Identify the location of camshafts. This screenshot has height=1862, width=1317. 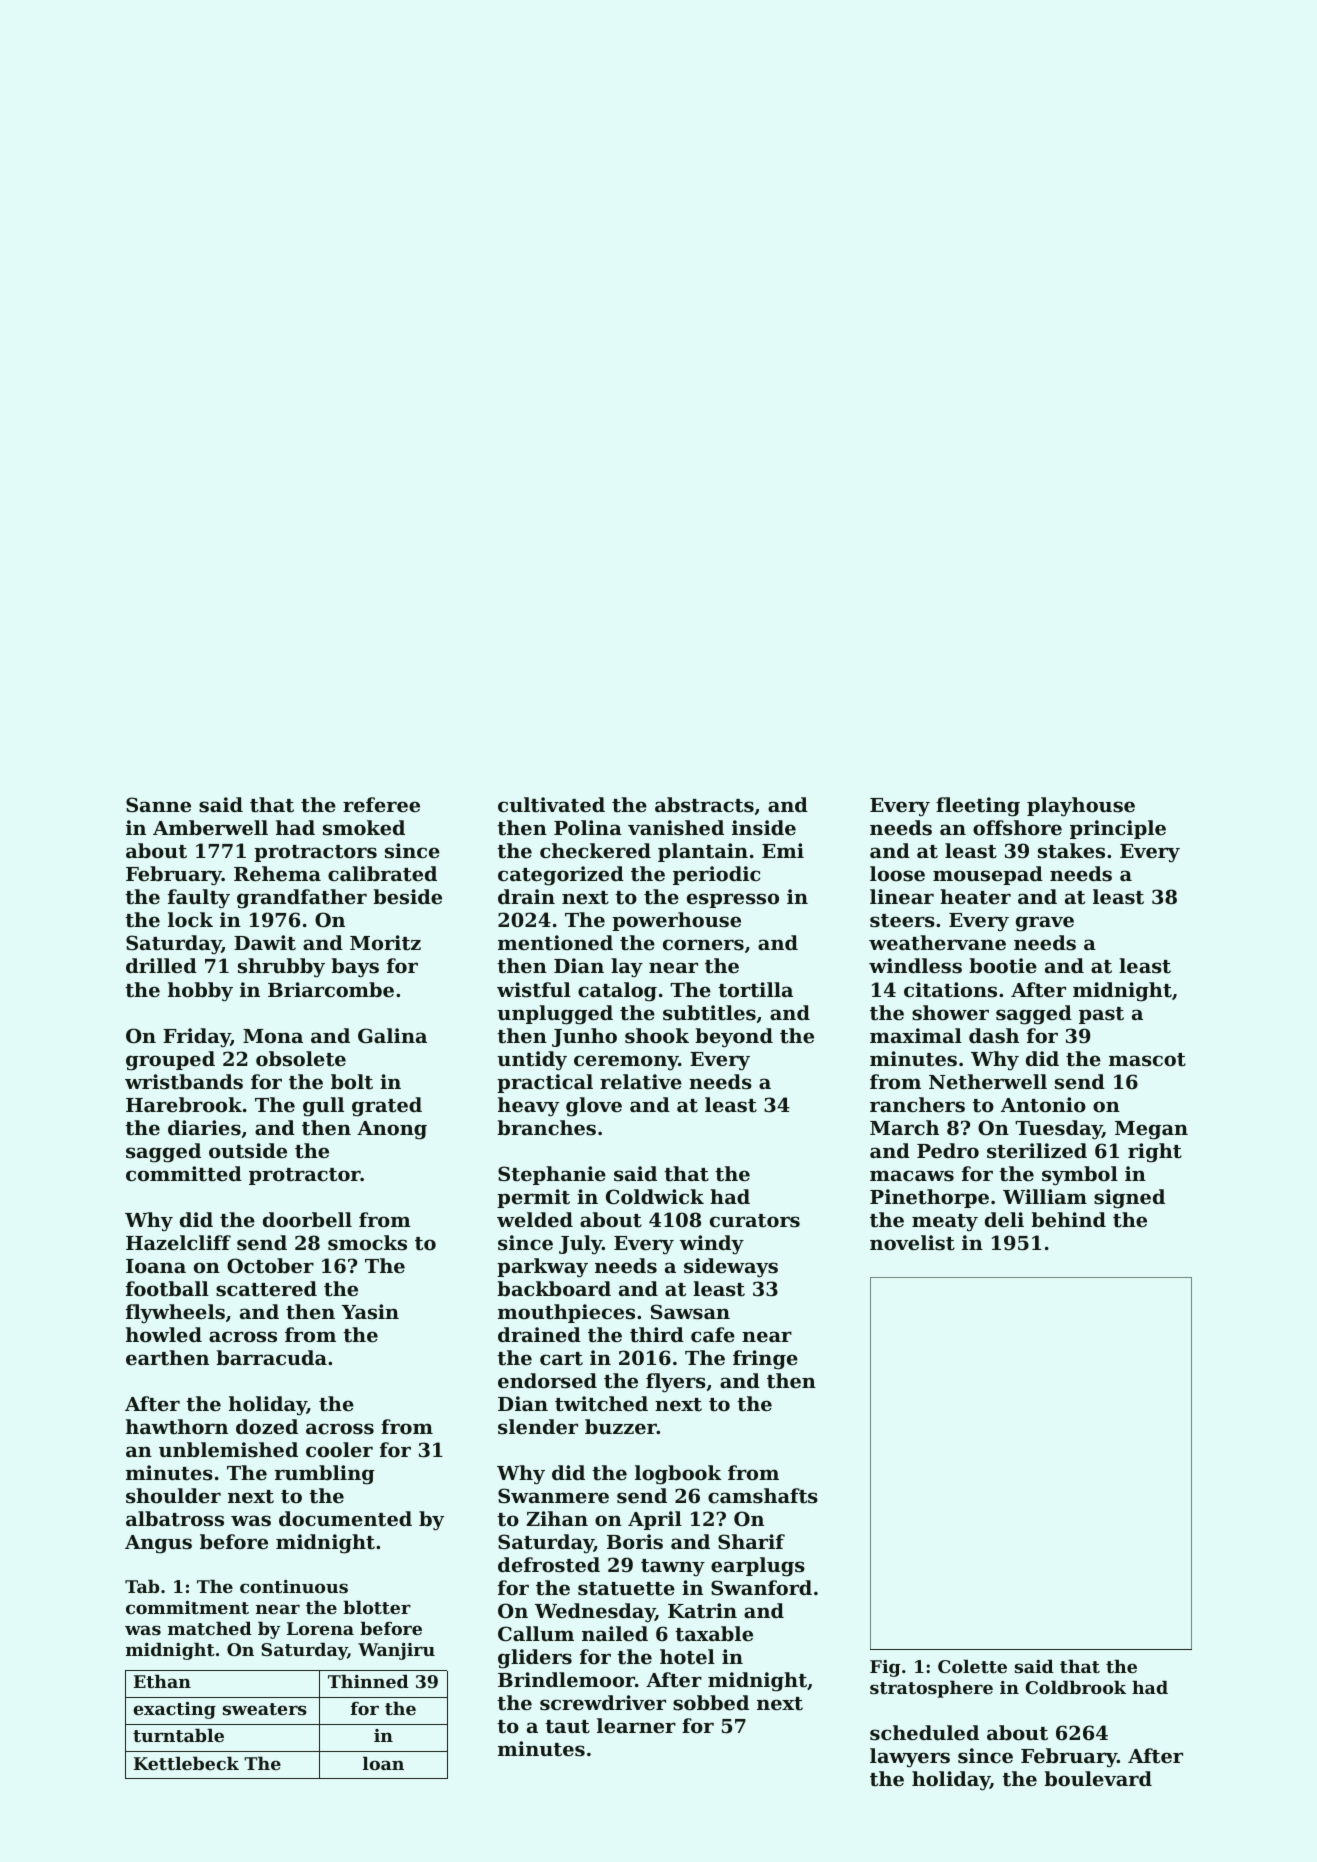
(763, 1496).
